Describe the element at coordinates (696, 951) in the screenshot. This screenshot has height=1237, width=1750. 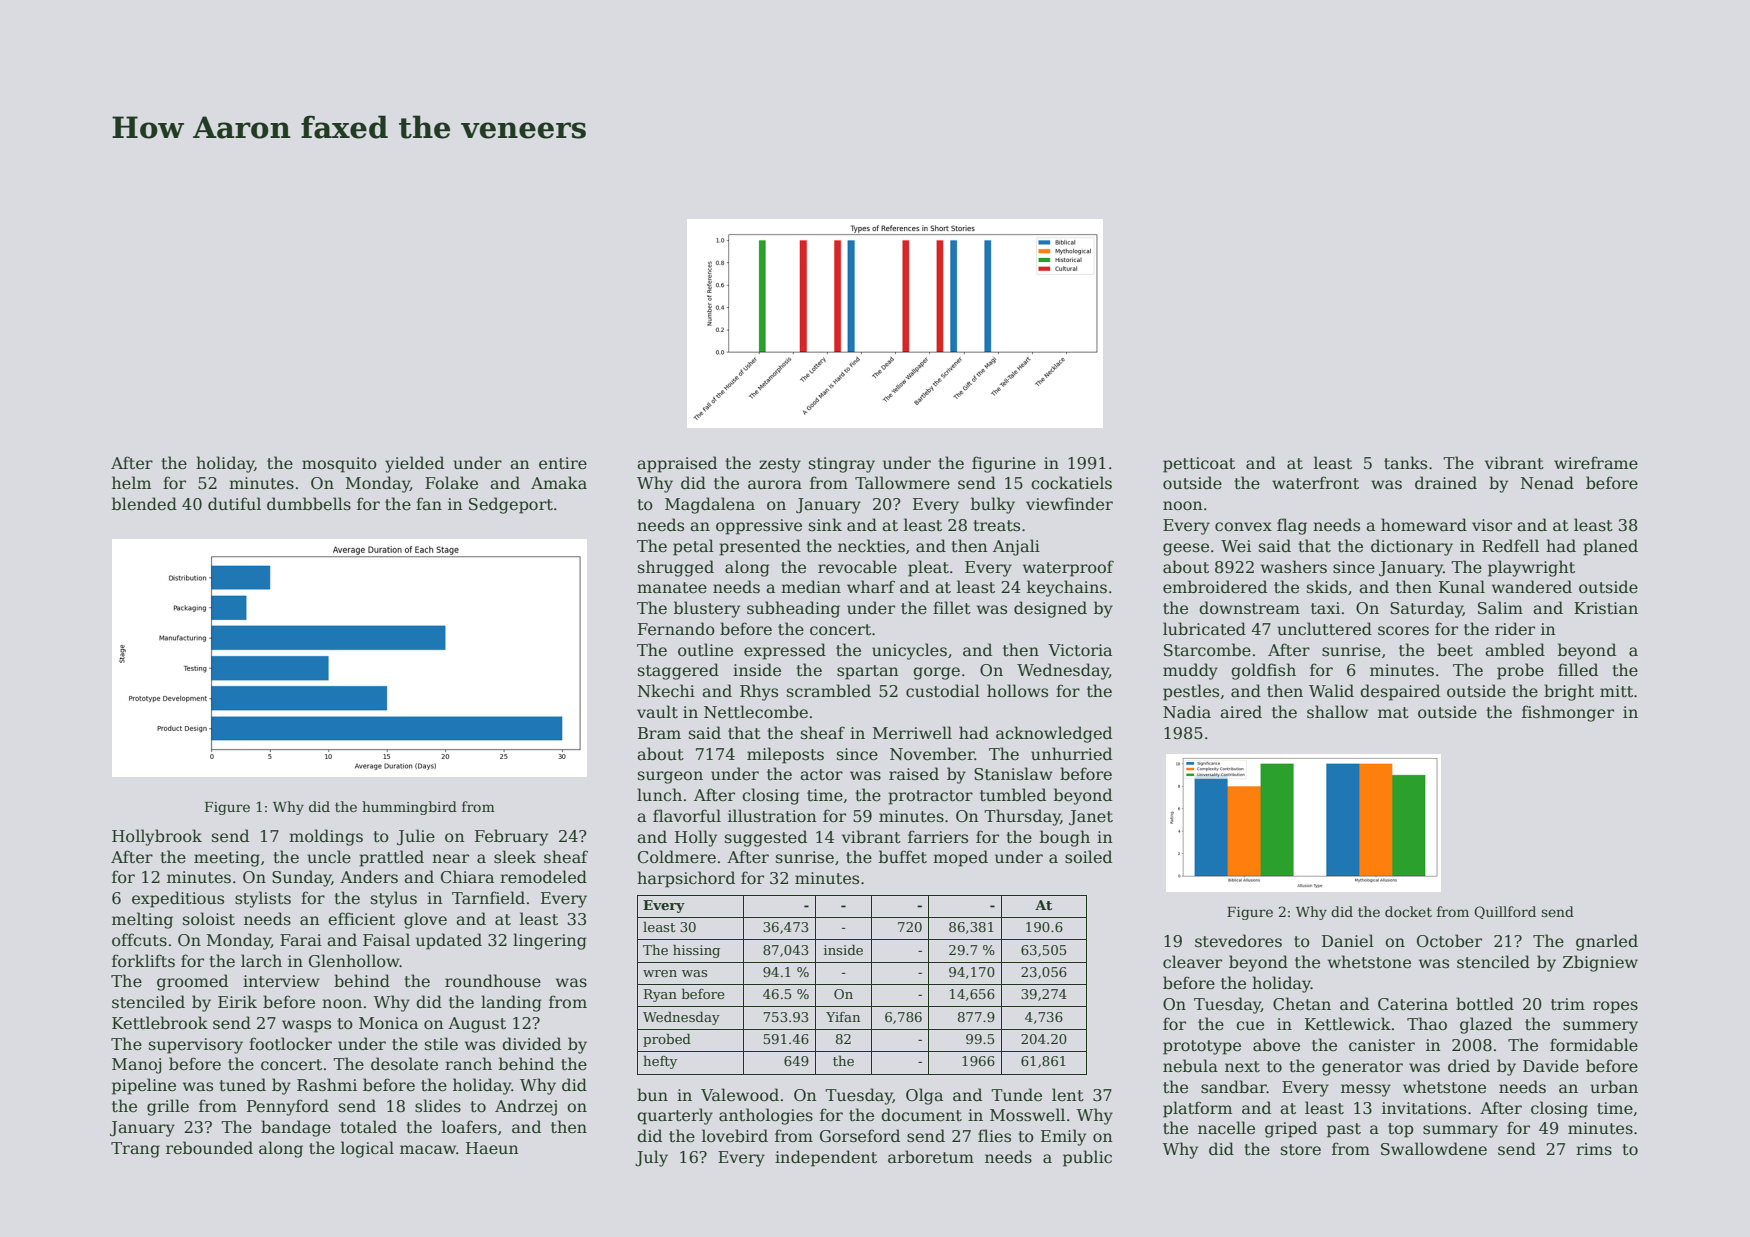
I see `hissing` at that location.
